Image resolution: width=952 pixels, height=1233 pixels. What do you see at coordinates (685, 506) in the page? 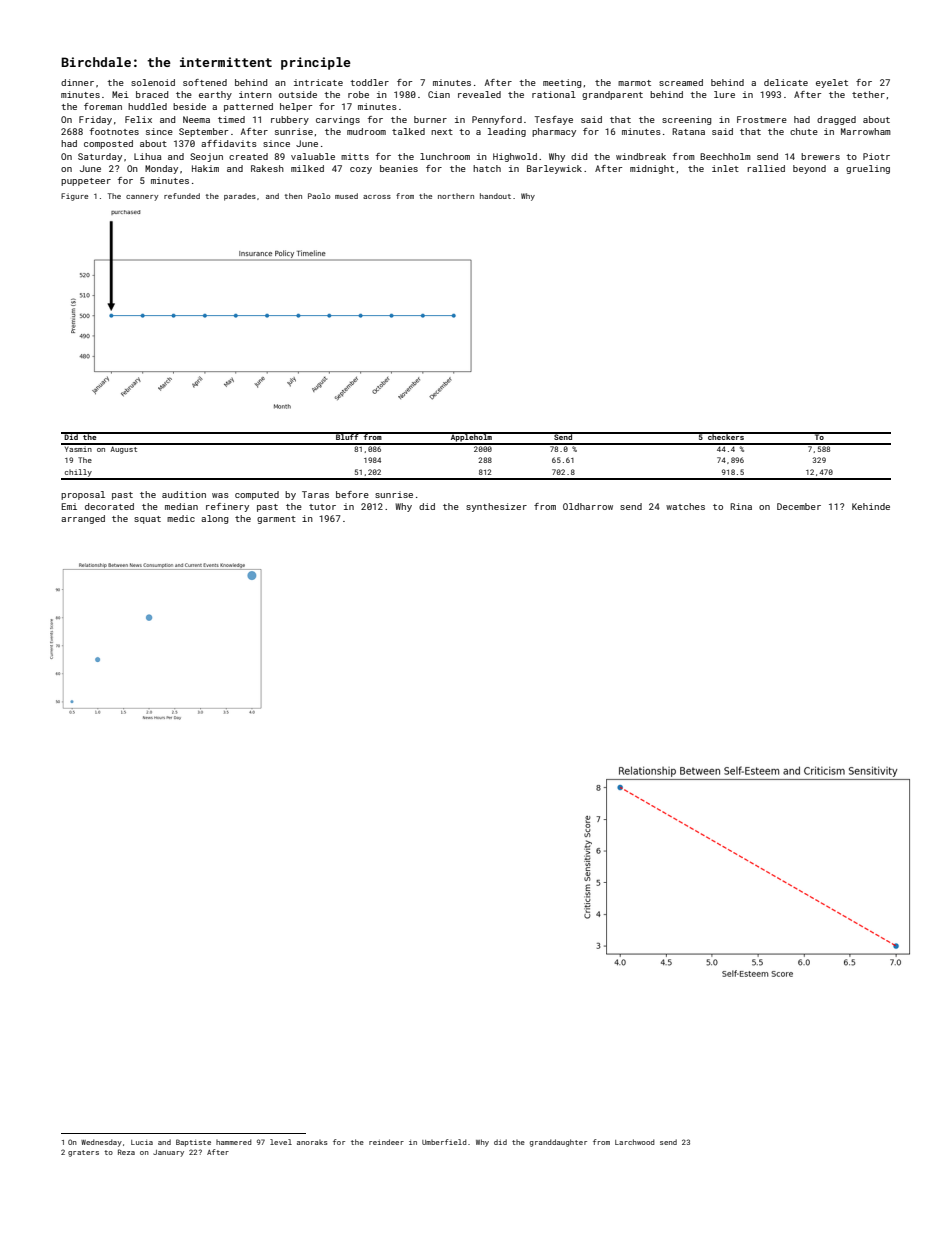
I see `watches` at bounding box center [685, 506].
